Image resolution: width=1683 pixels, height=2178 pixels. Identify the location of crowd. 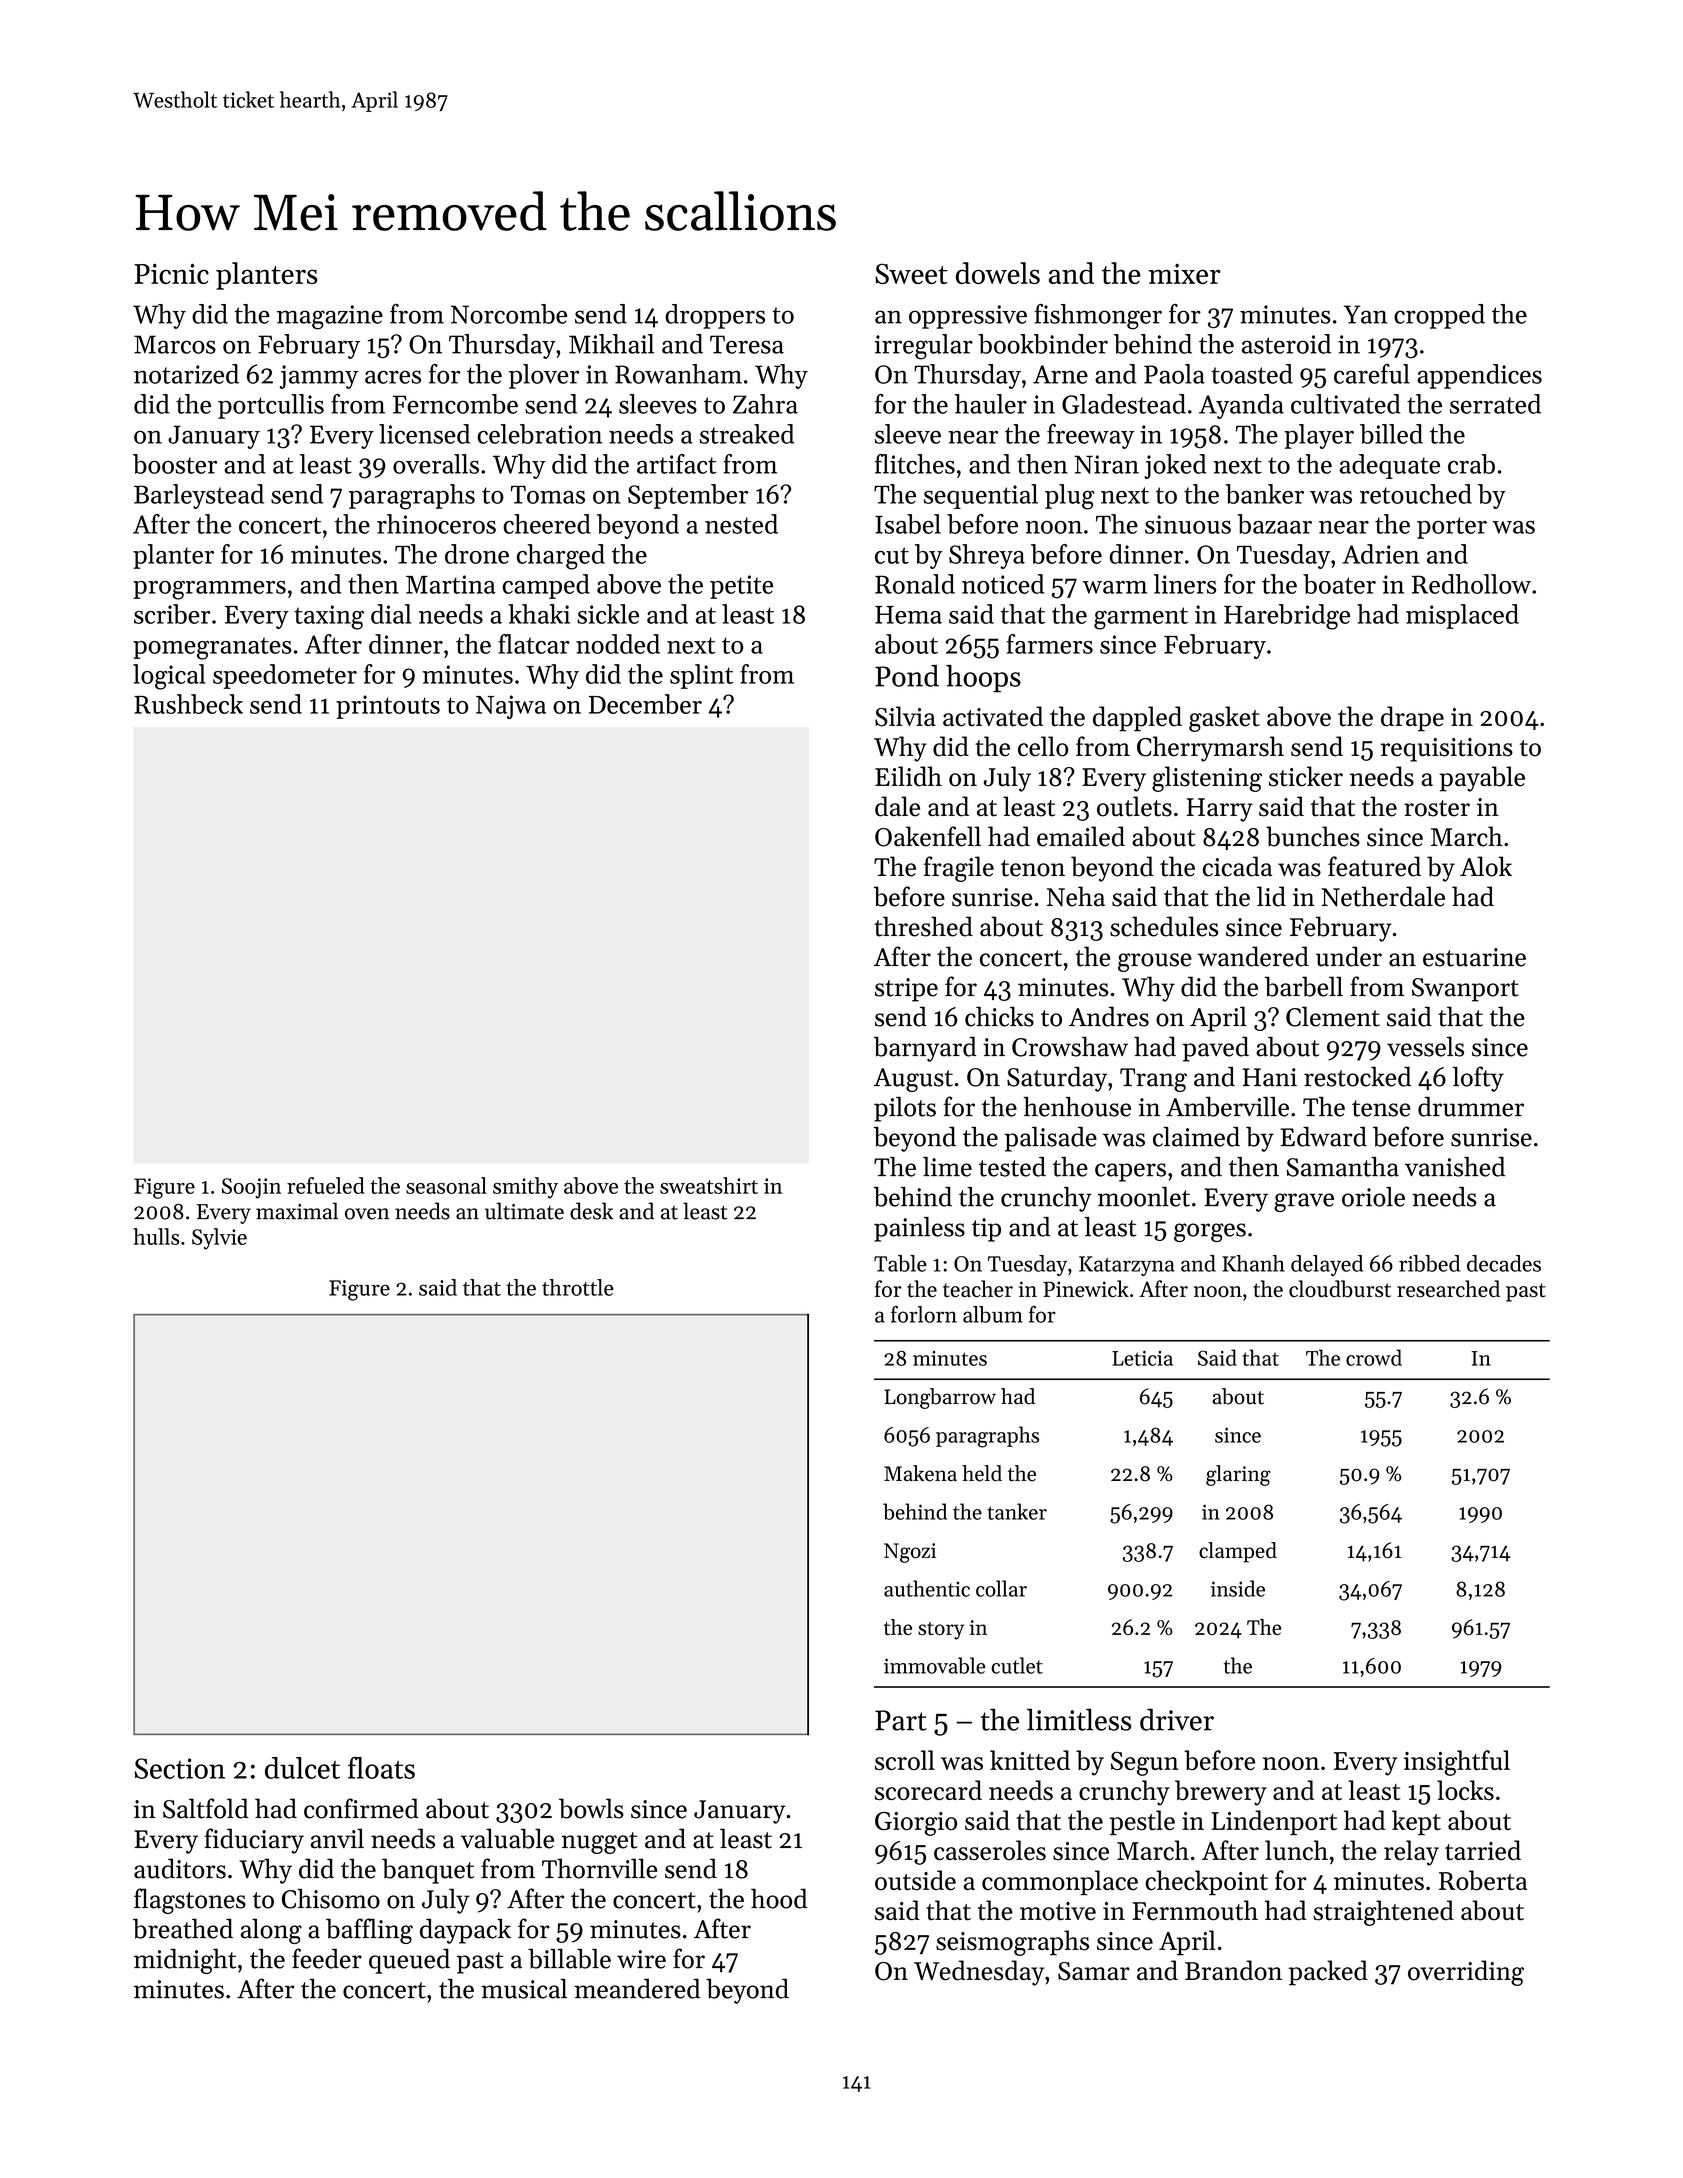
(1374, 1357).
